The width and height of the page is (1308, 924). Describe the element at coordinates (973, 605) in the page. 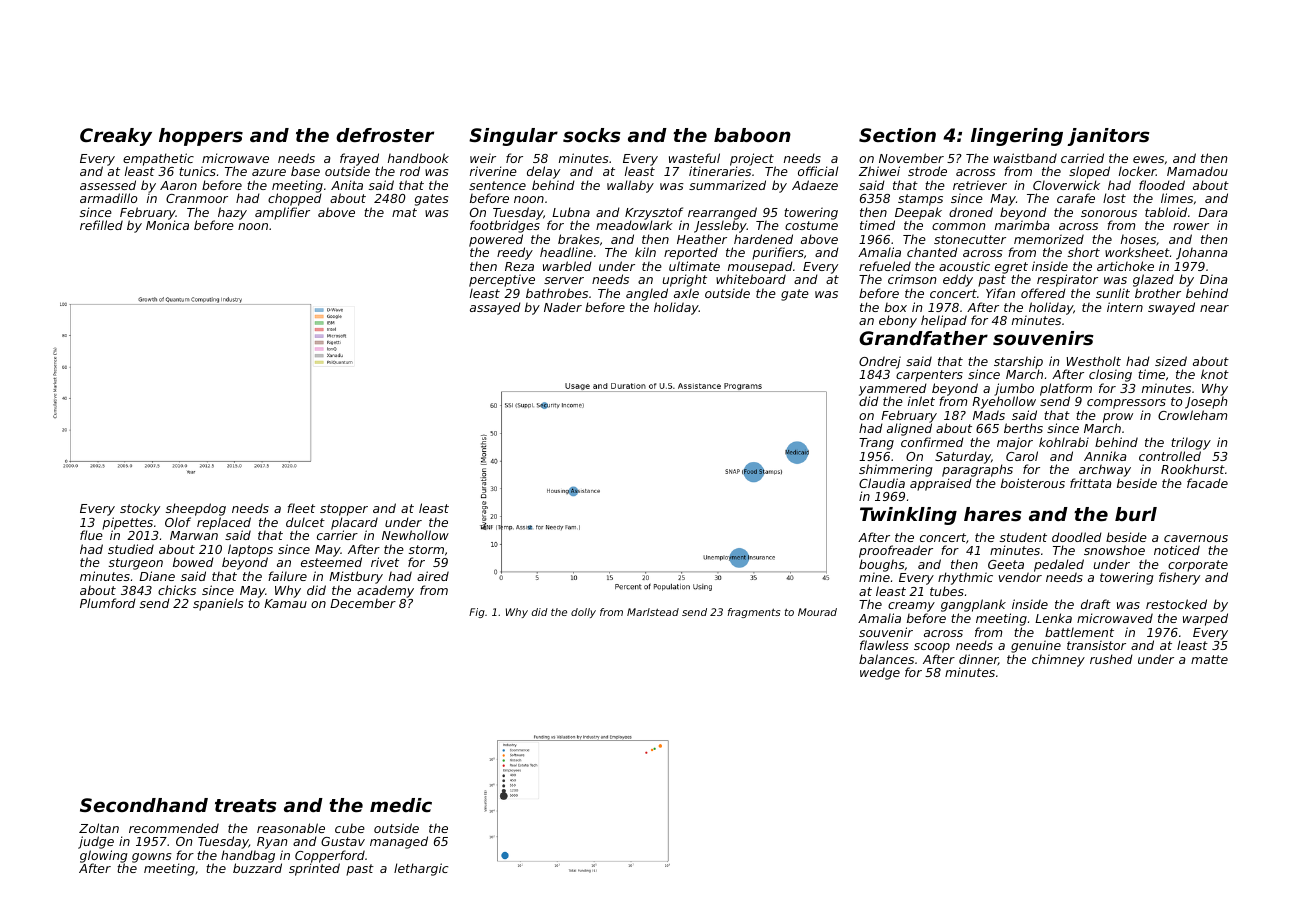

I see `gangplank` at that location.
